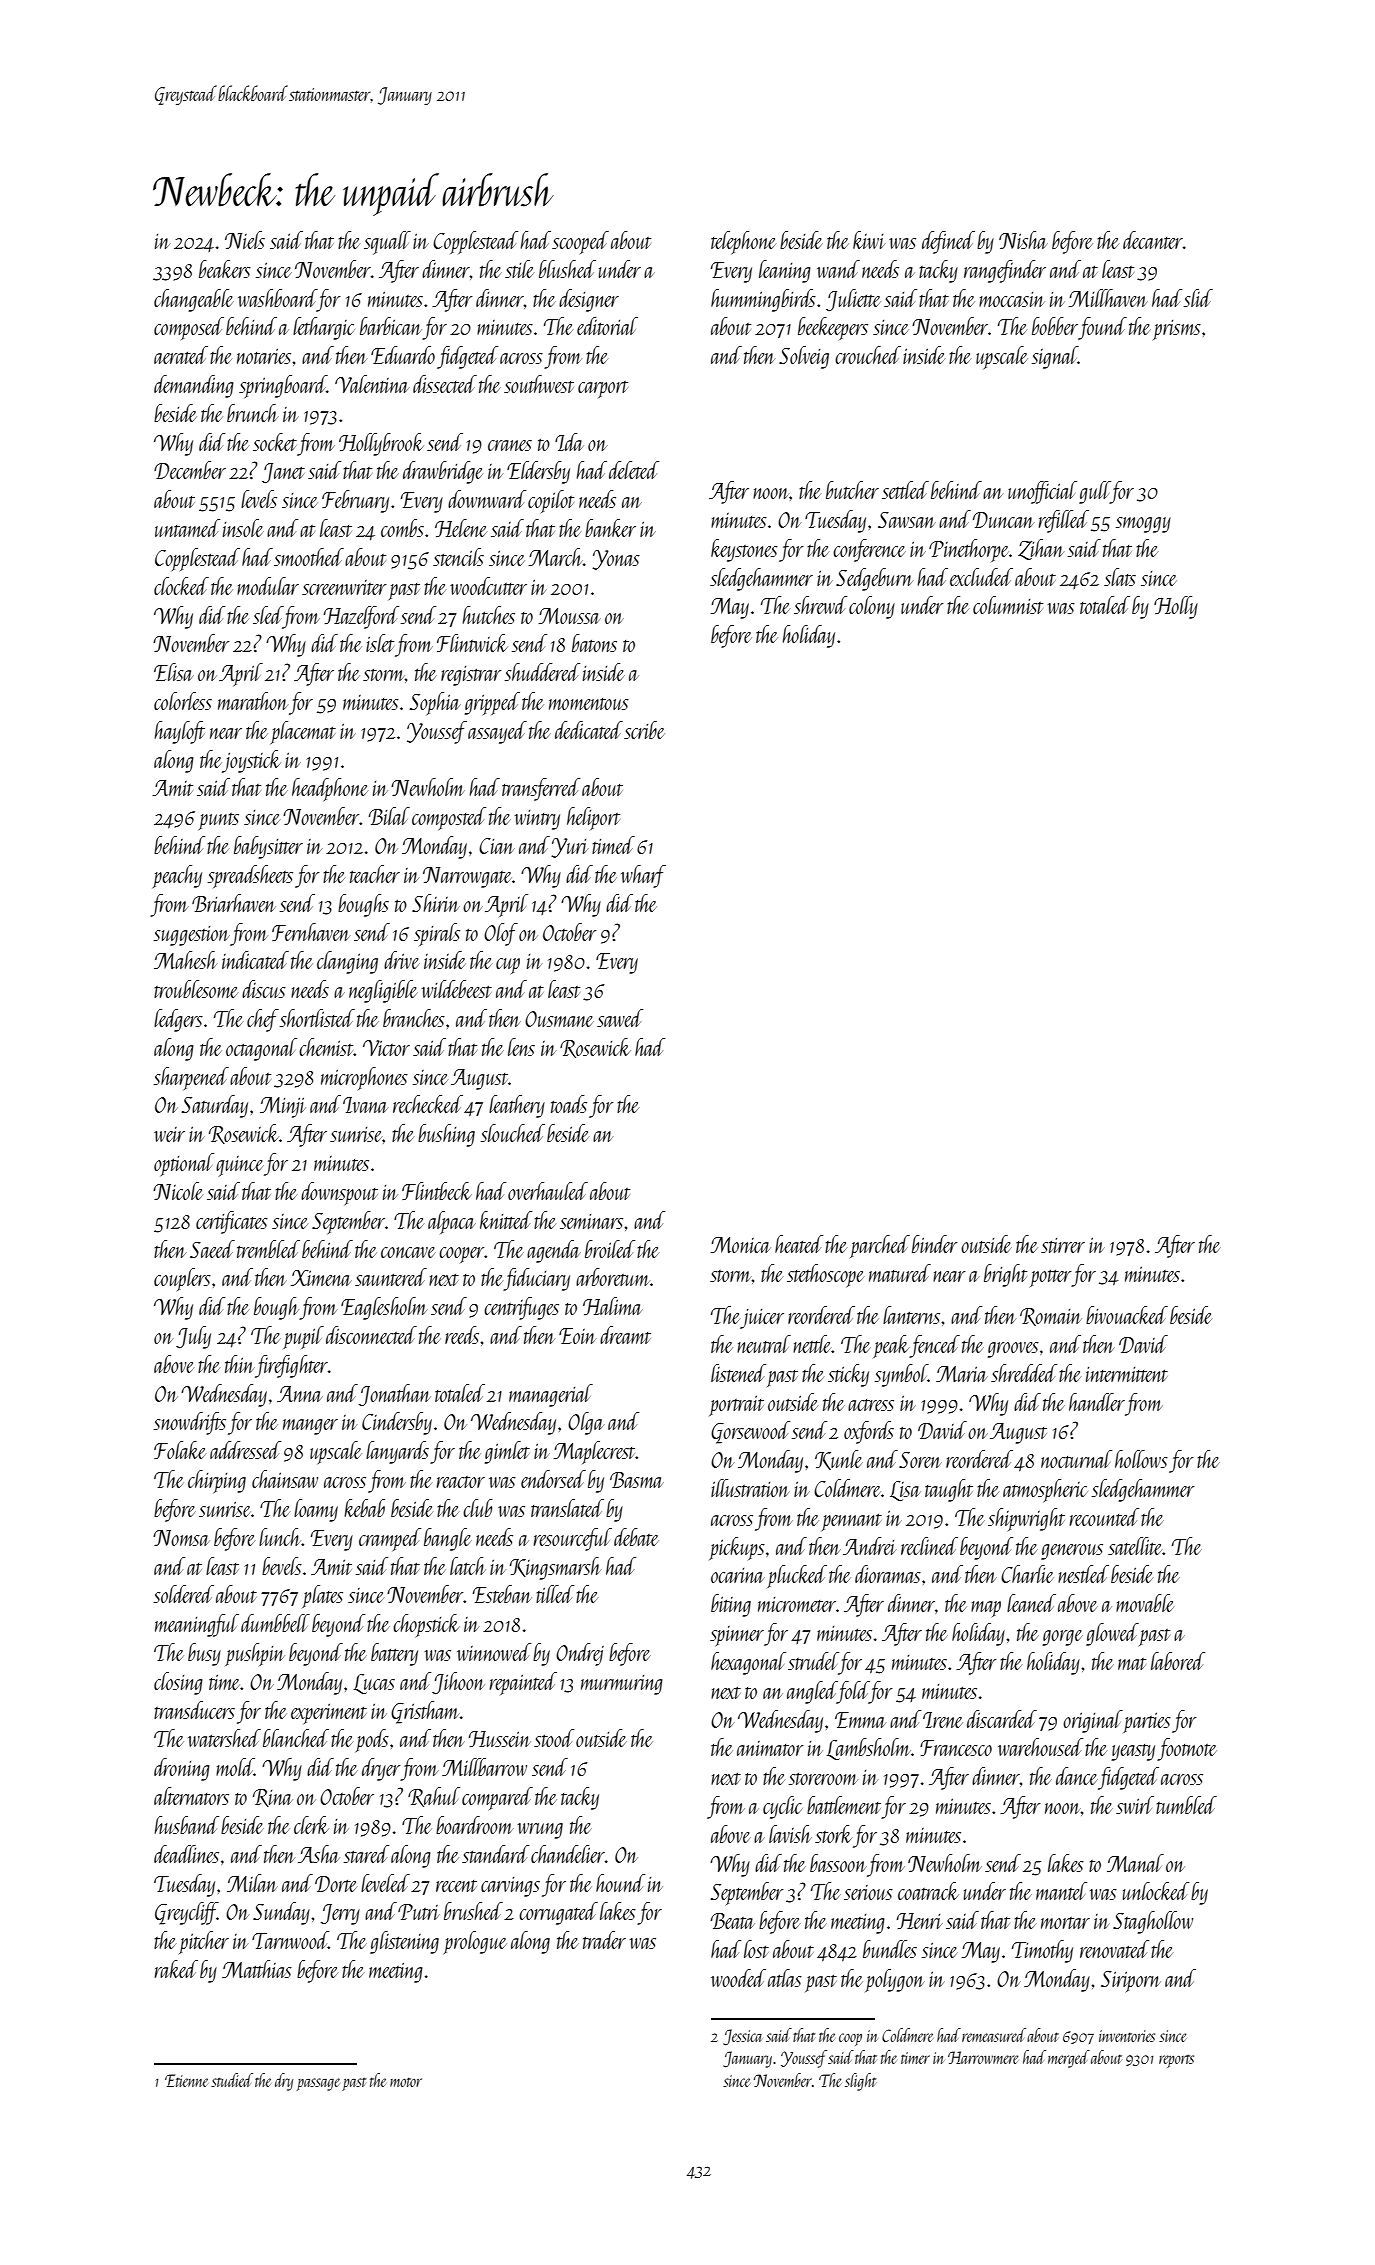 The width and height of the image is (1375, 2265). What do you see at coordinates (426, 1625) in the image?
I see `chopstick` at bounding box center [426, 1625].
